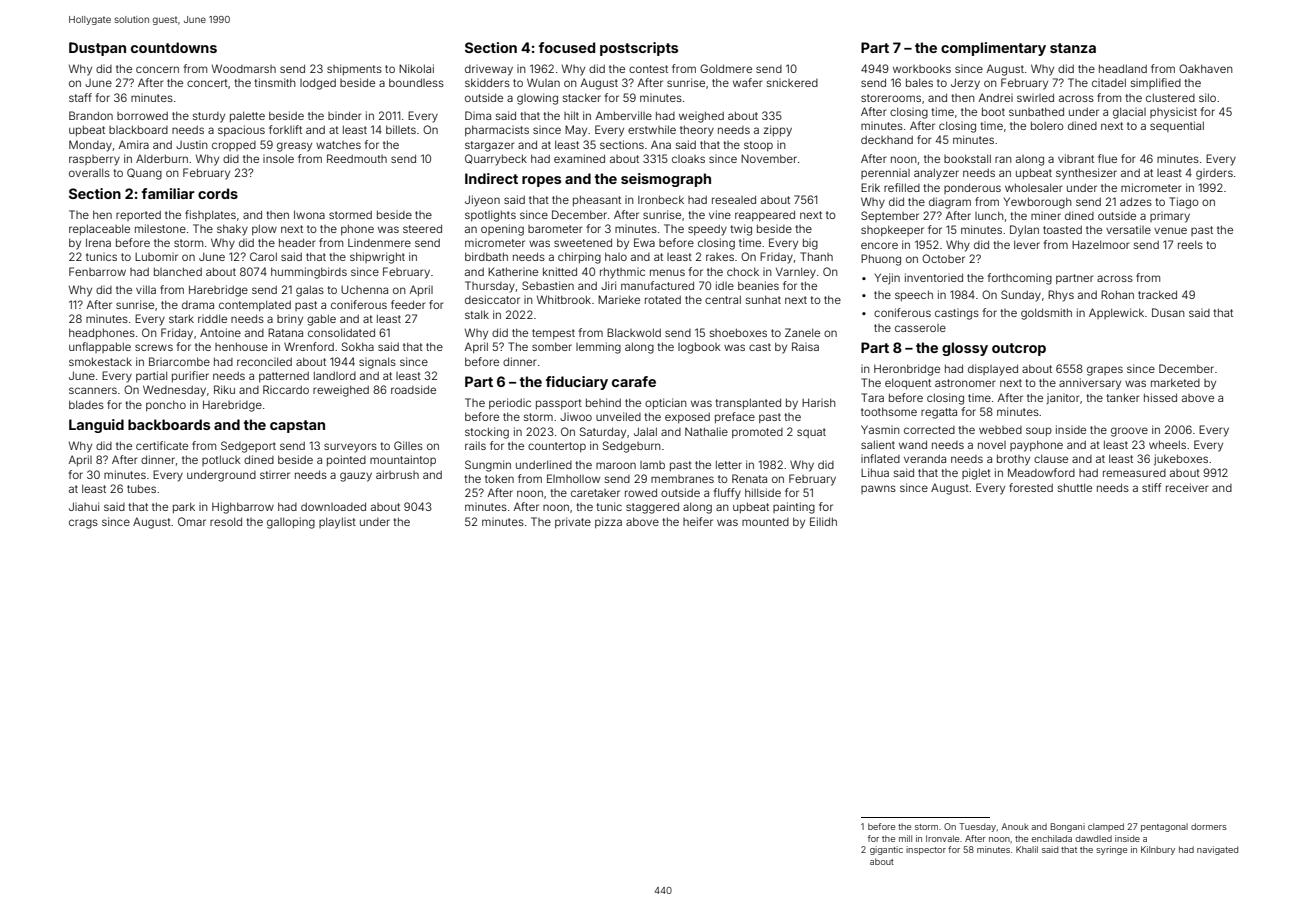 This page has height=924, width=1308. Describe the element at coordinates (1187, 487) in the page. I see `receiver` at that location.
